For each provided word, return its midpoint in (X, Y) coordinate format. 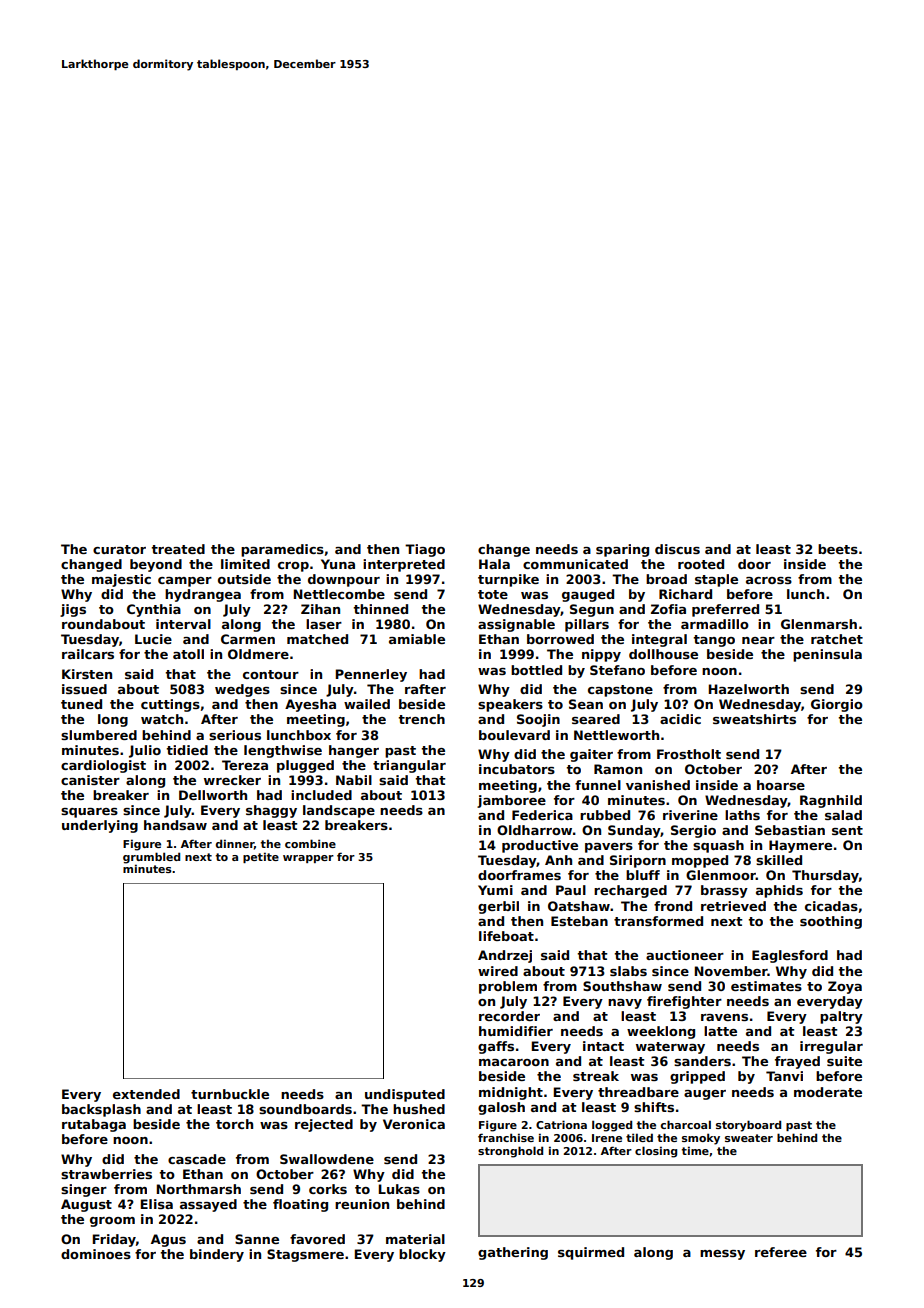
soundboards (305, 1109)
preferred (725, 610)
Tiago (425, 550)
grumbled (151, 858)
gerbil (498, 907)
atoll (188, 654)
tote (493, 594)
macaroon (514, 1062)
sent (847, 830)
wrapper (308, 859)
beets (838, 549)
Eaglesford (790, 956)
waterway (670, 1048)
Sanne (257, 1239)
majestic (121, 580)
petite (261, 857)
